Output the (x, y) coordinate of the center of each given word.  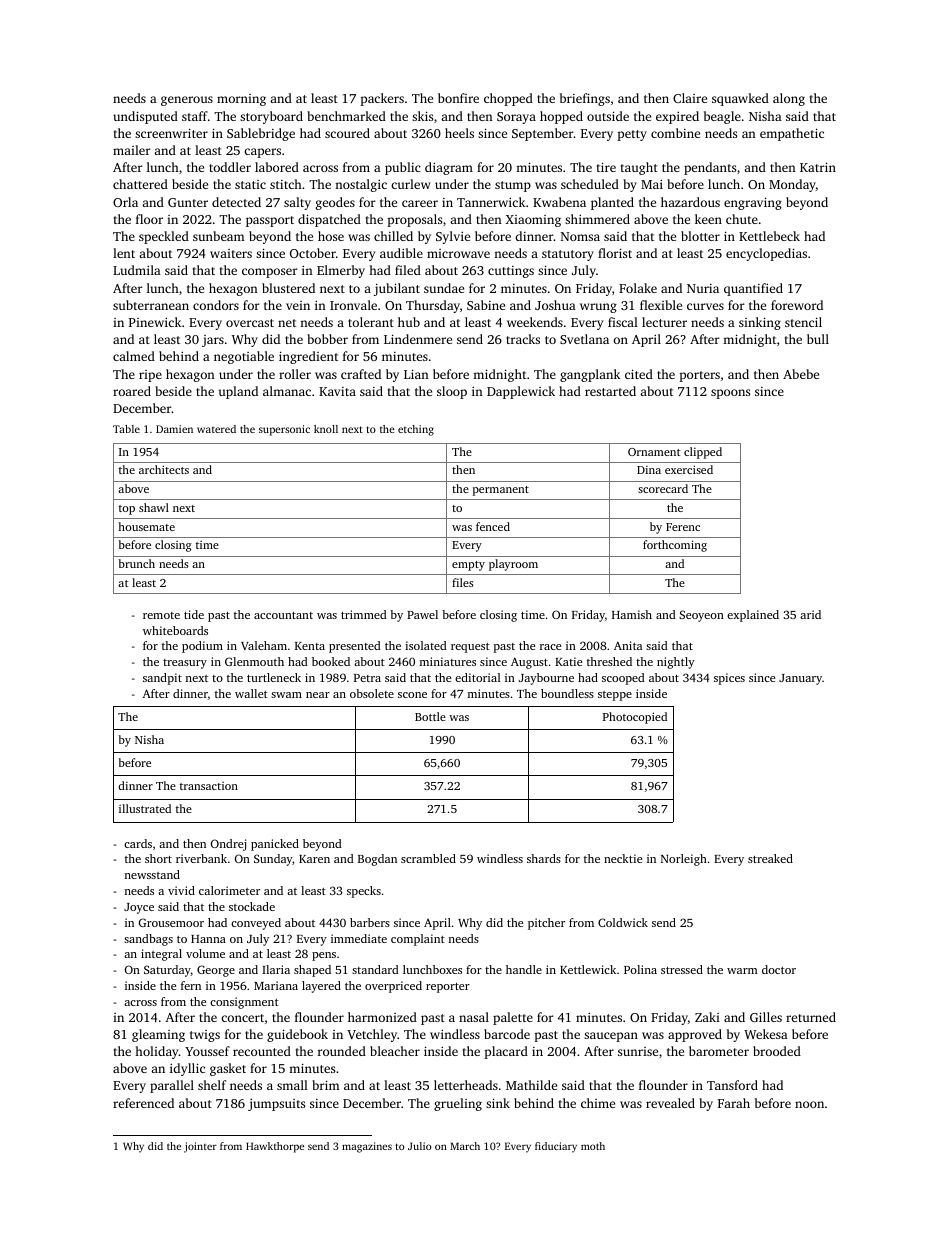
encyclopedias (766, 254)
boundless (567, 693)
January (801, 679)
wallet (251, 693)
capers (262, 153)
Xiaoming (533, 221)
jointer (200, 1147)
